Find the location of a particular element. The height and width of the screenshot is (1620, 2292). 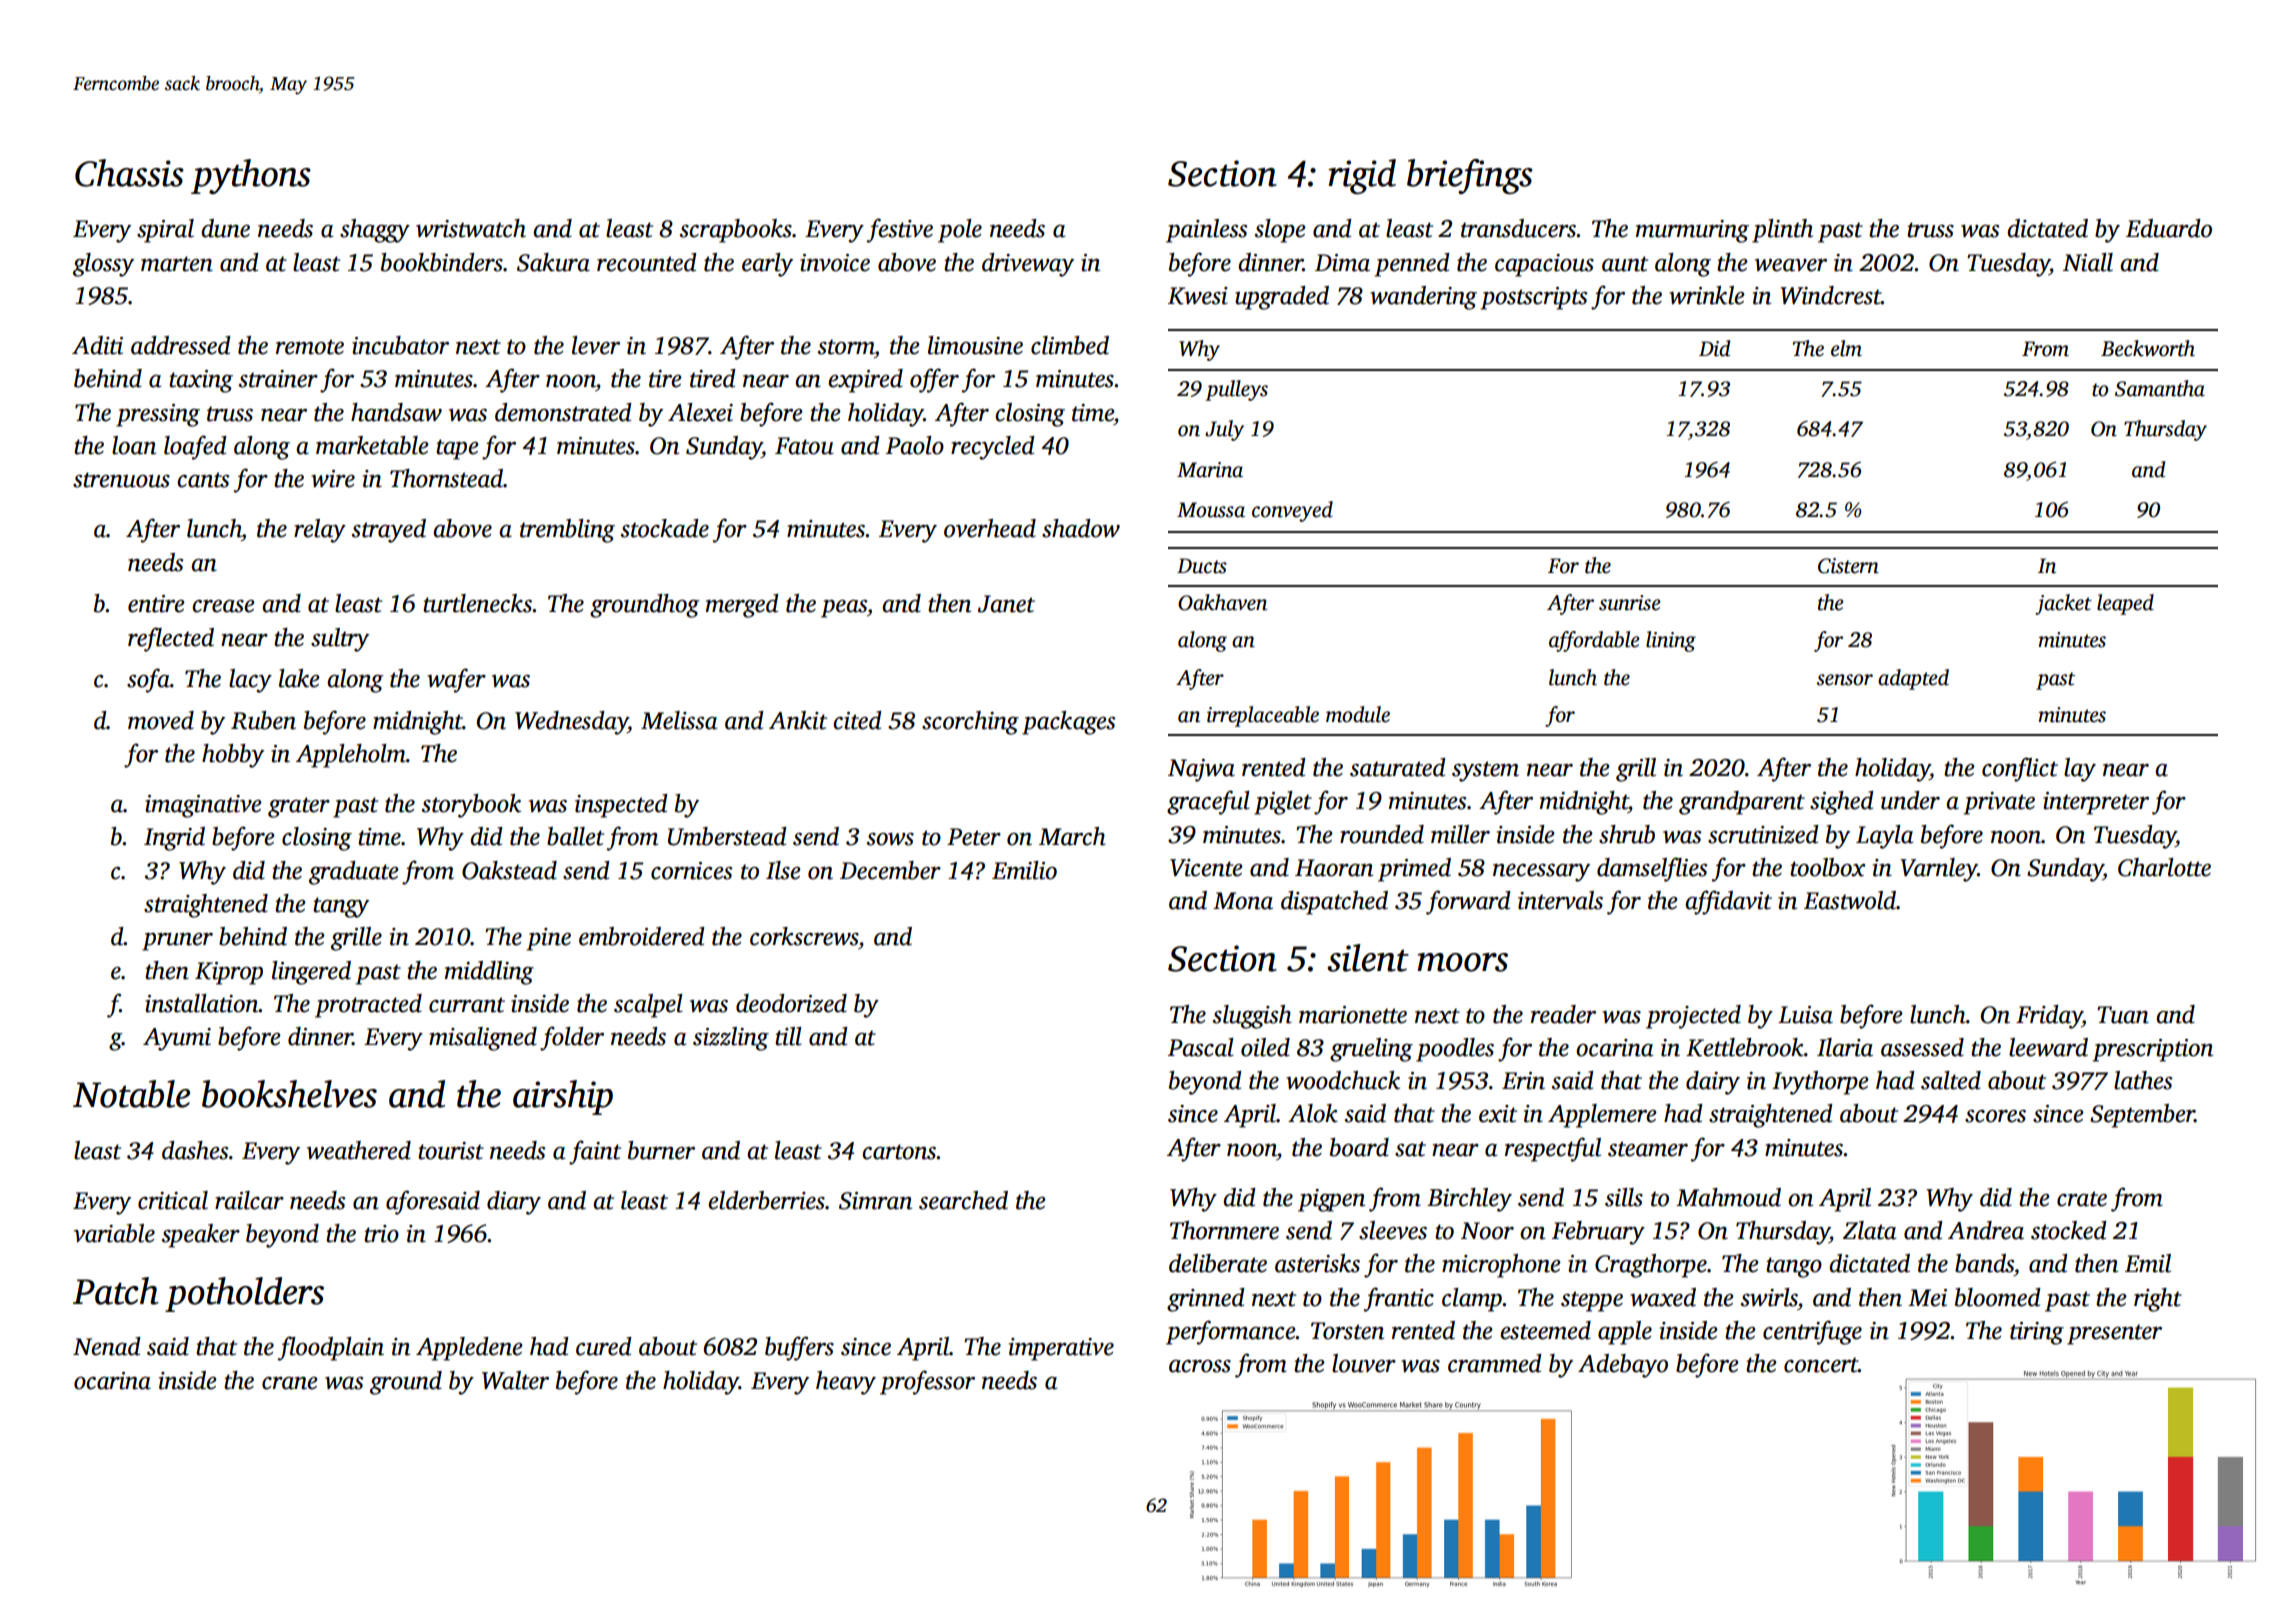

offer is located at coordinates (934, 380).
